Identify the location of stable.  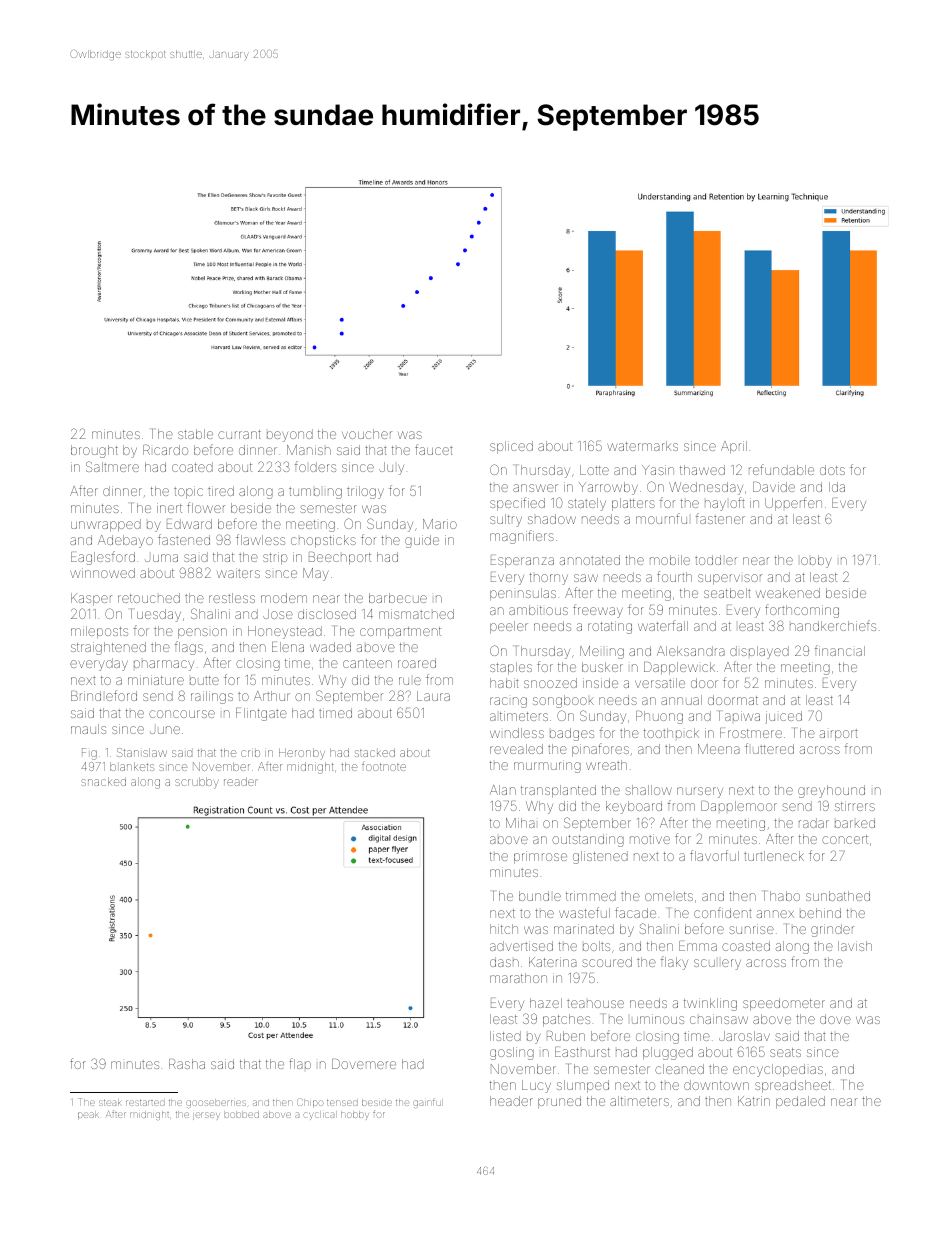
(195, 434).
